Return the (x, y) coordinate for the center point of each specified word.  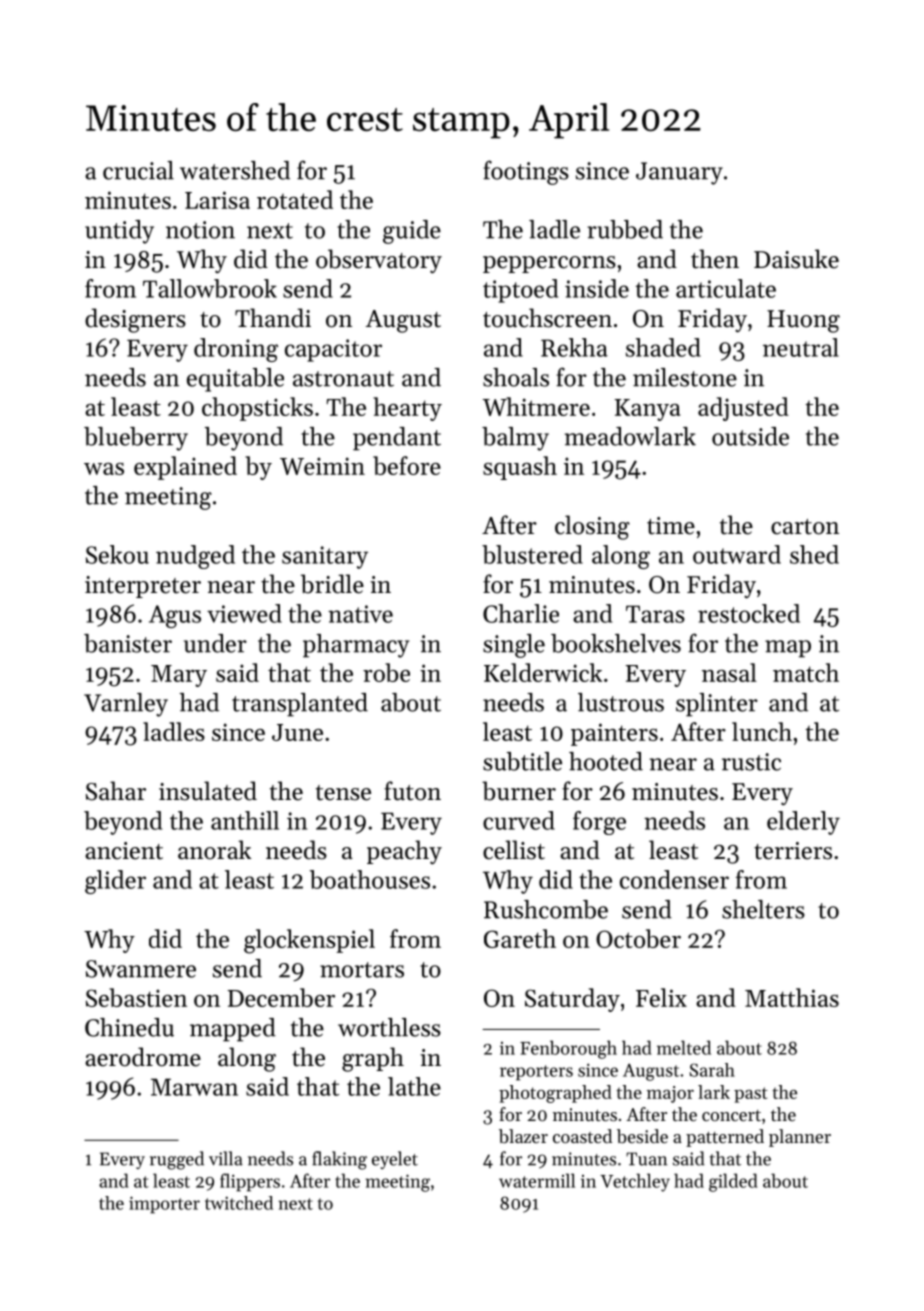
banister (128, 643)
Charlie (521, 613)
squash (520, 468)
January (679, 173)
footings (526, 172)
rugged (177, 1160)
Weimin (322, 466)
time (671, 526)
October (638, 938)
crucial (138, 170)
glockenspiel (309, 941)
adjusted (743, 409)
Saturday (572, 1000)
